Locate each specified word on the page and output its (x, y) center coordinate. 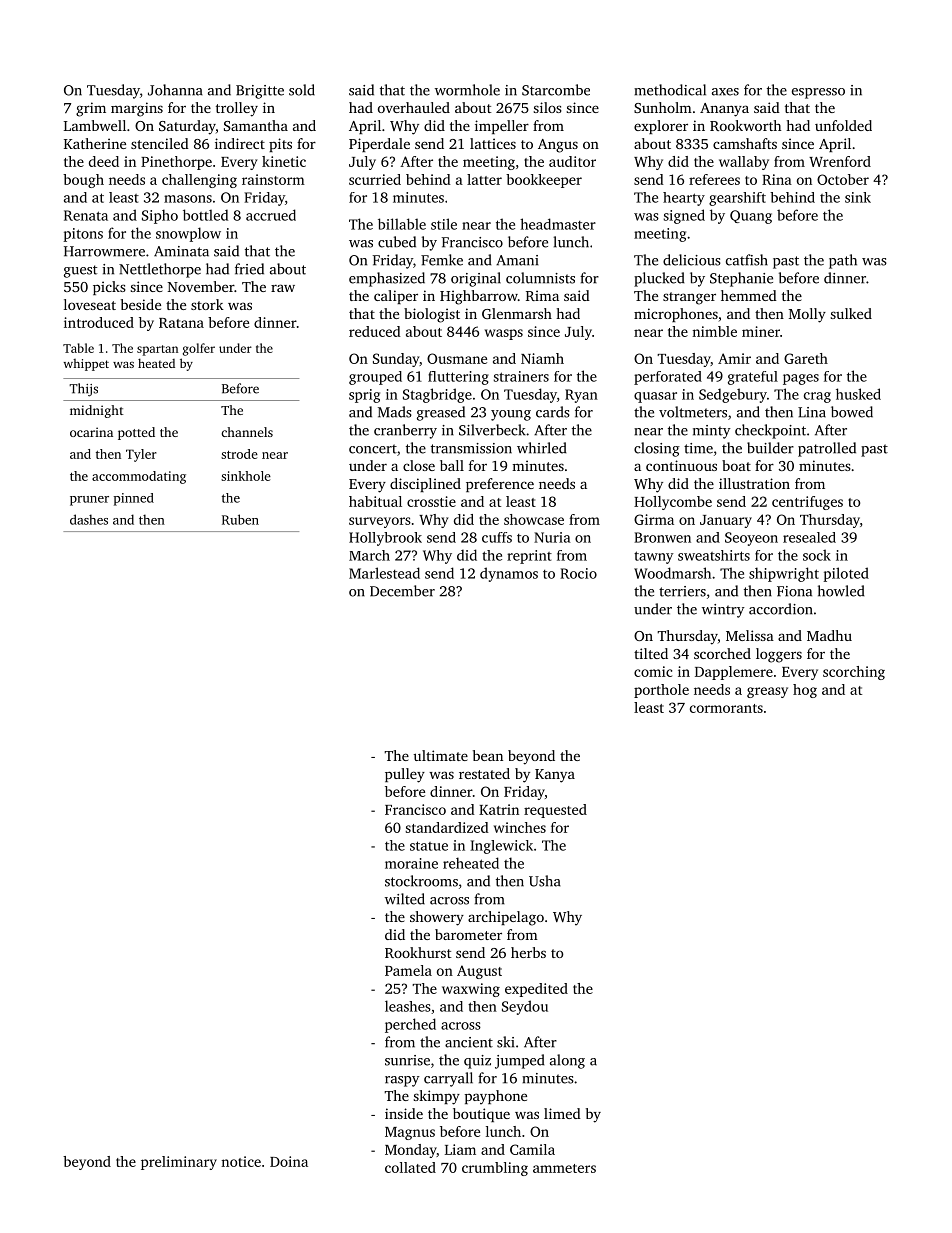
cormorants (726, 708)
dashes (89, 519)
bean (488, 755)
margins (137, 109)
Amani (517, 260)
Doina (289, 1161)
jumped (519, 1061)
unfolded (843, 125)
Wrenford (840, 161)
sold (302, 90)
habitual (375, 501)
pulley (405, 775)
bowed (852, 412)
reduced (375, 331)
